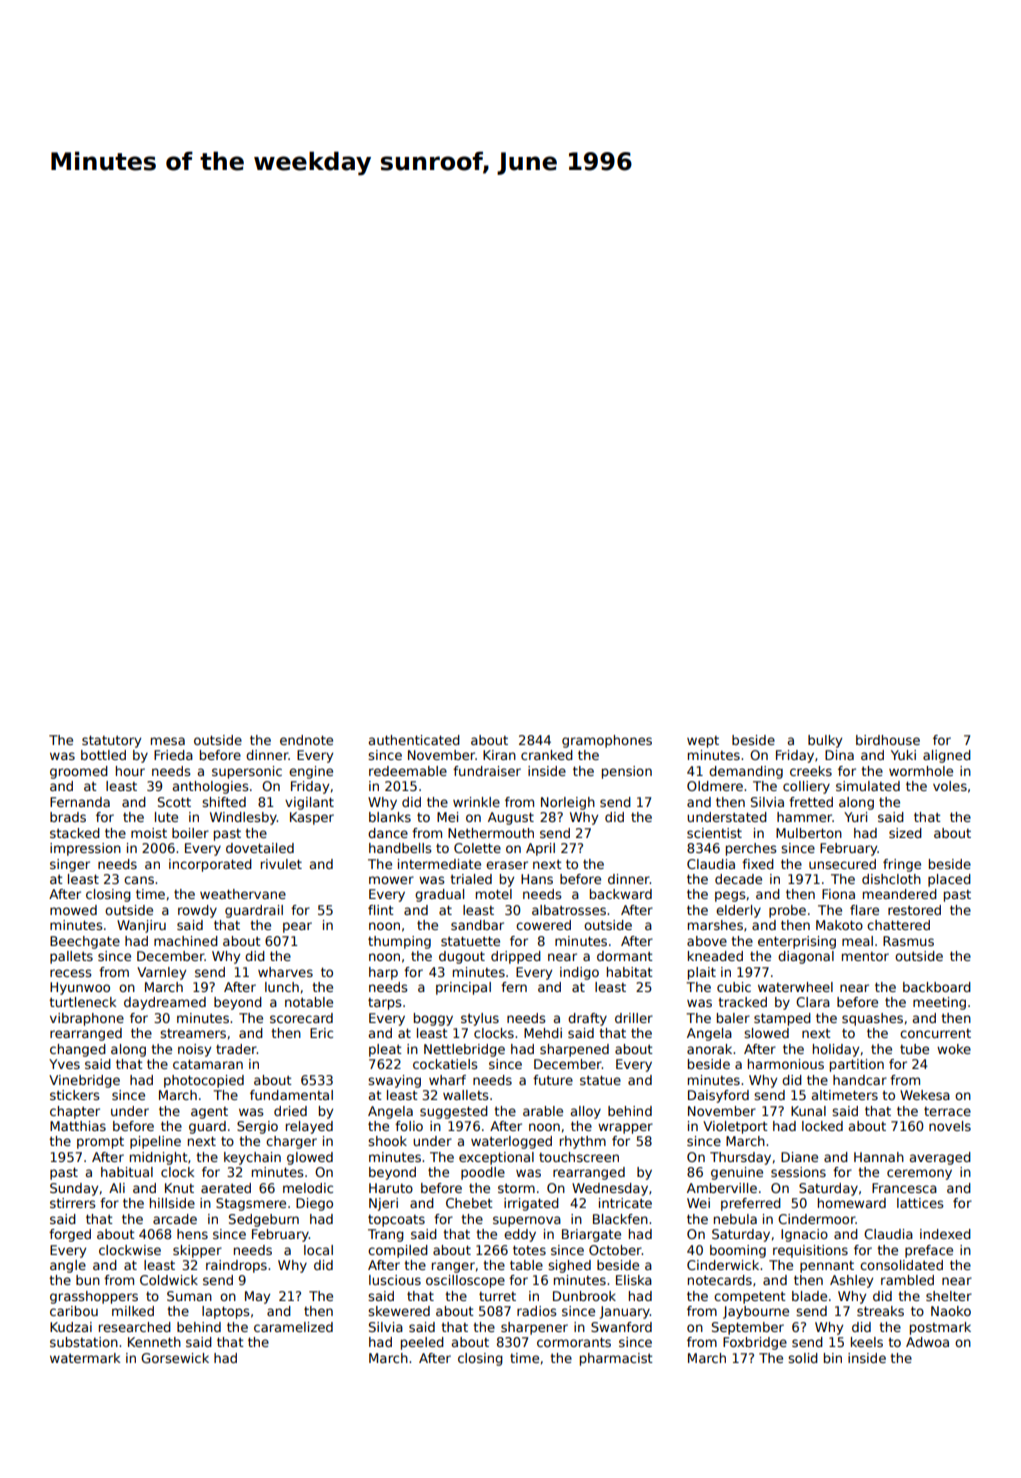  Describe the element at coordinates (74, 1311) in the document. I see `caribou` at that location.
